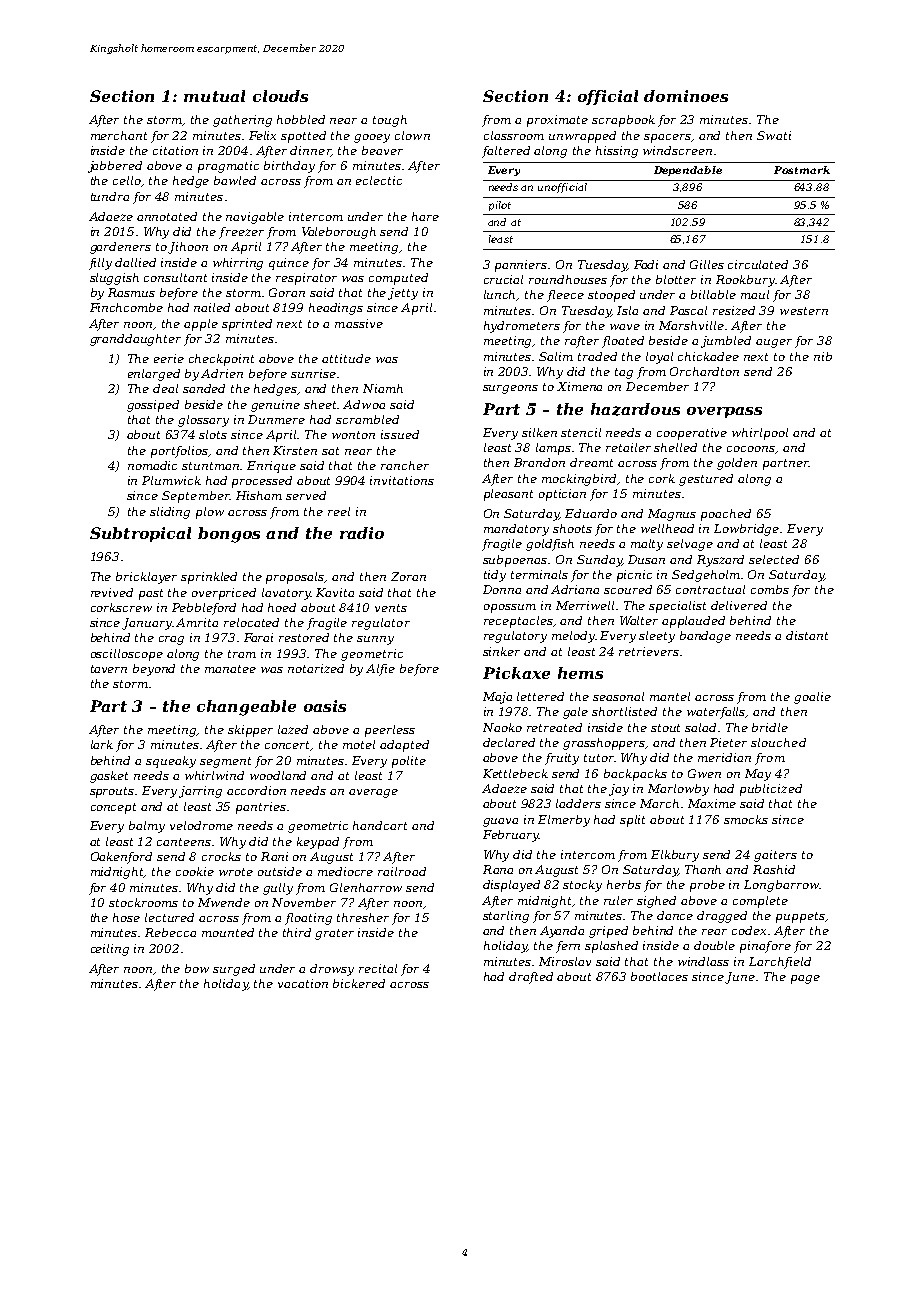  What do you see at coordinates (623, 121) in the document?
I see `scrapbook` at bounding box center [623, 121].
